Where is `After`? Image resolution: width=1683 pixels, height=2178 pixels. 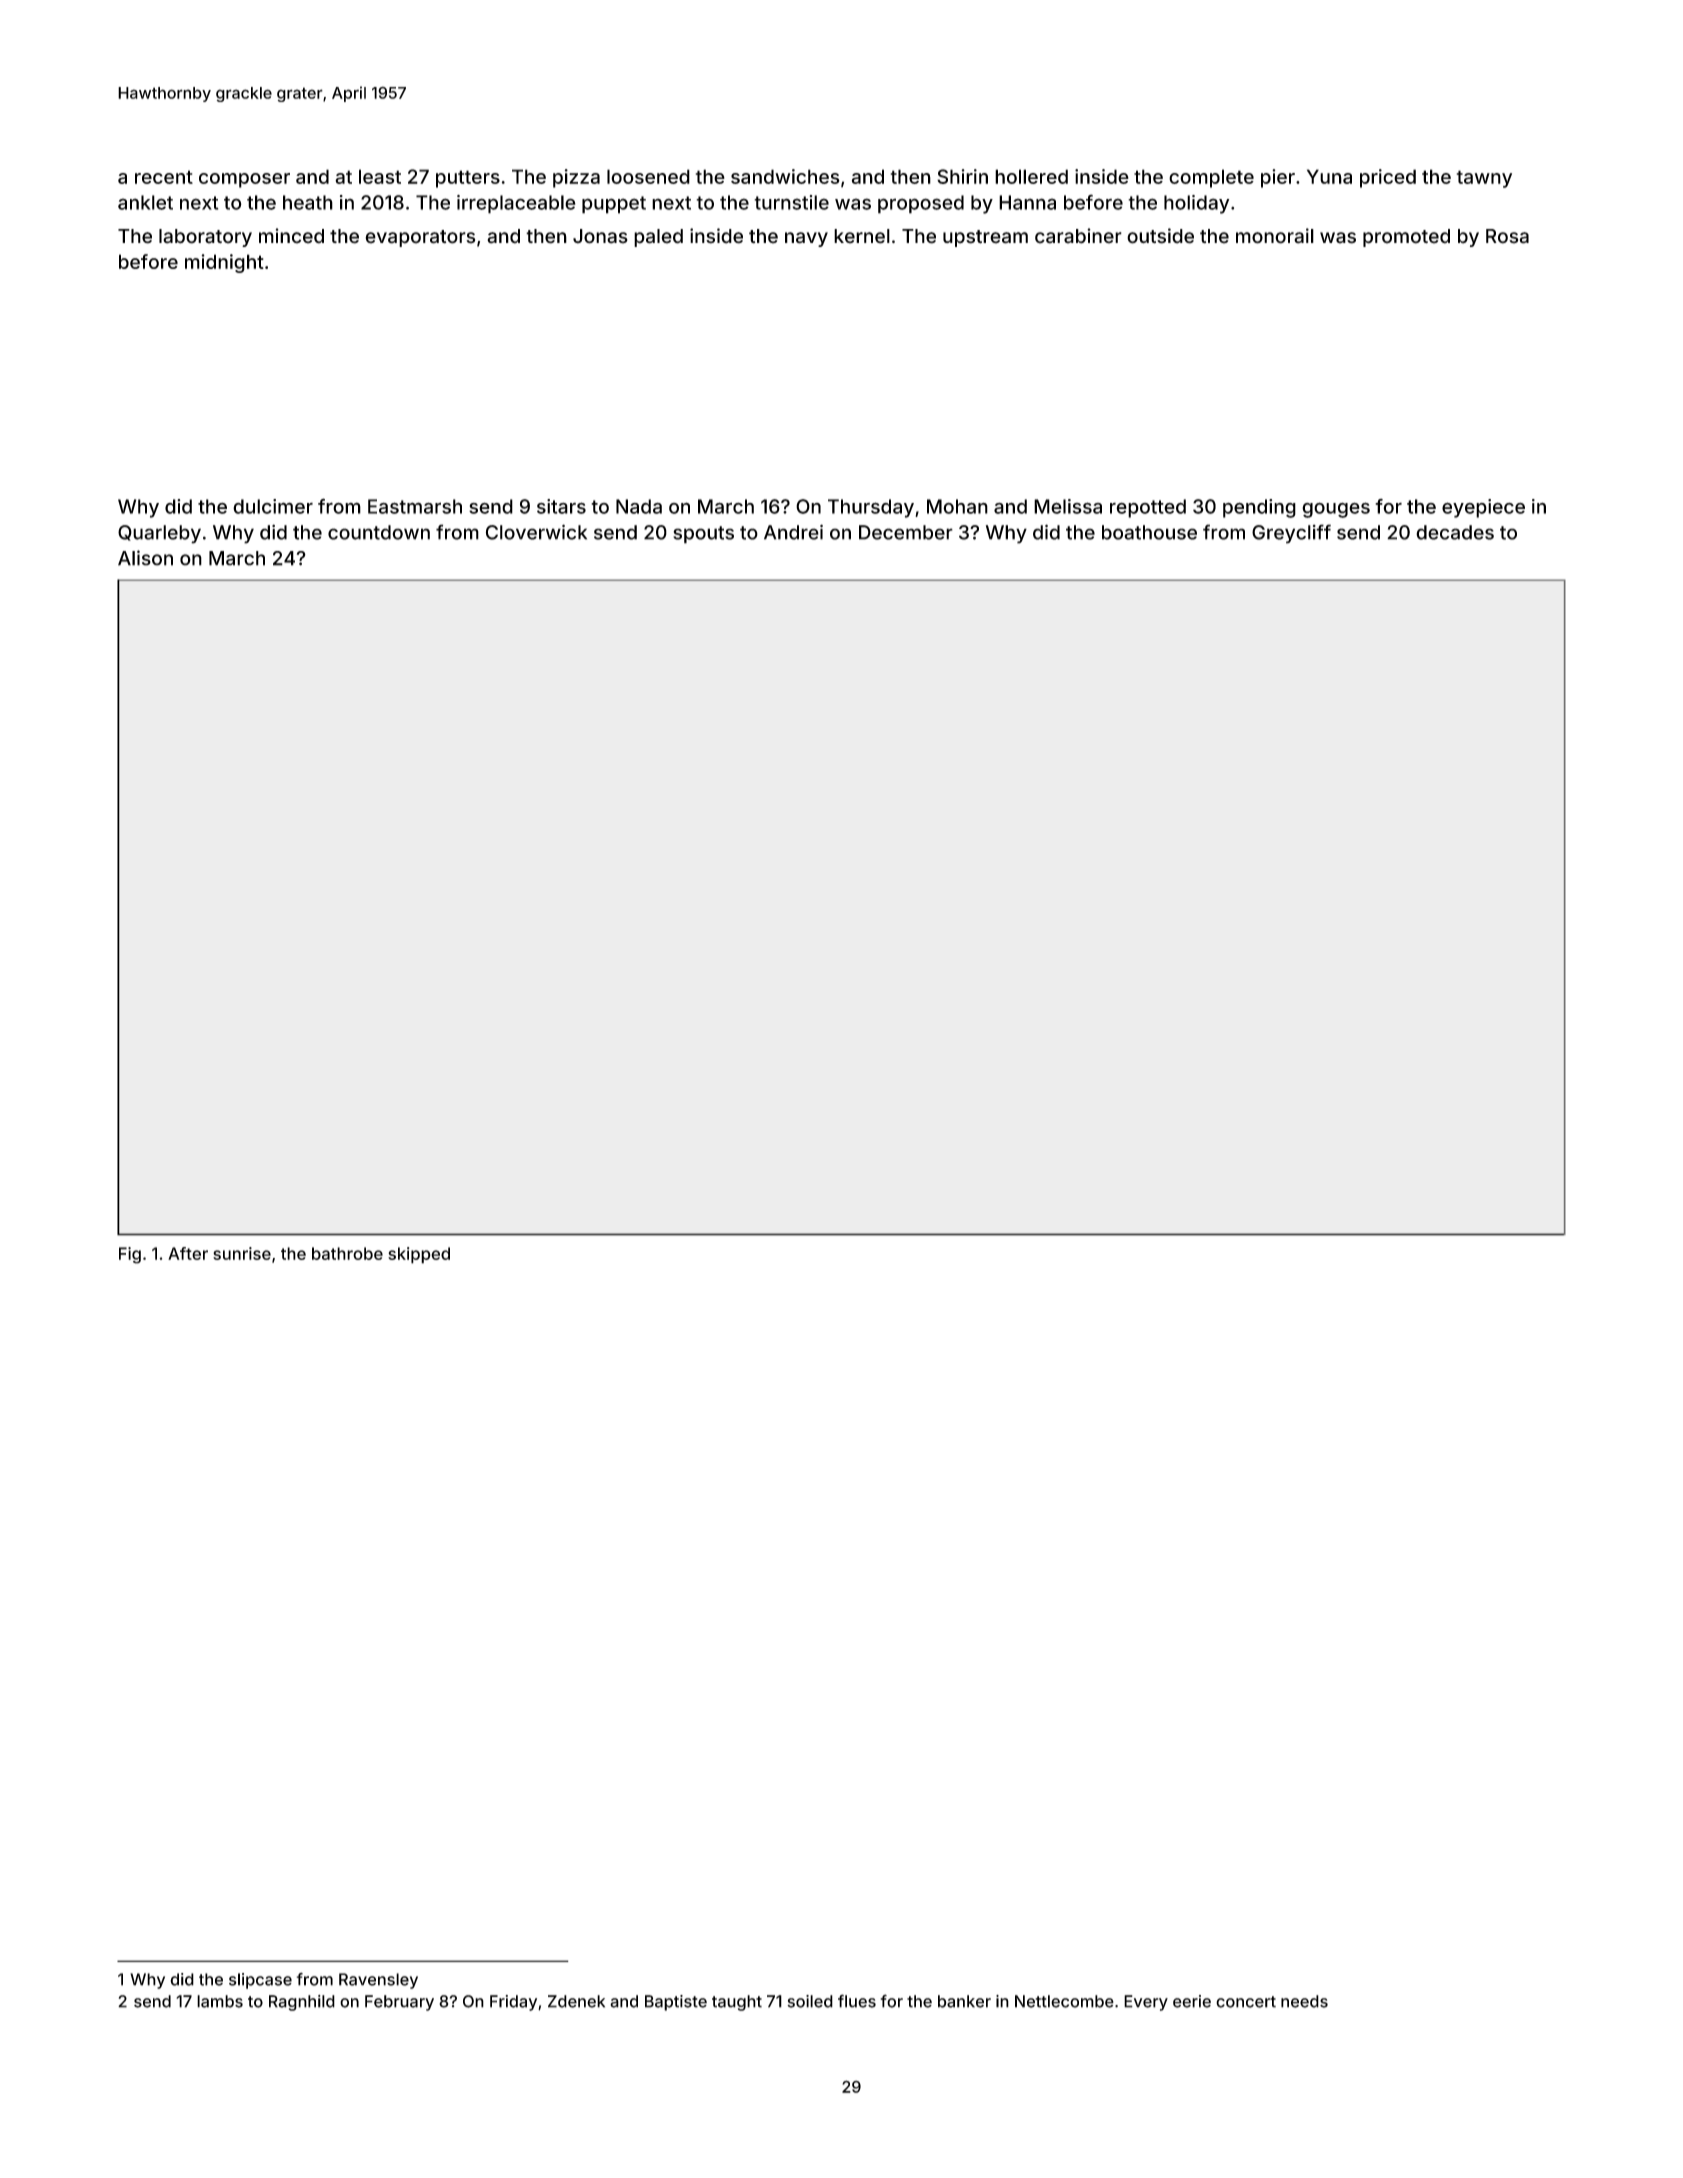
After is located at coordinates (188, 1253).
